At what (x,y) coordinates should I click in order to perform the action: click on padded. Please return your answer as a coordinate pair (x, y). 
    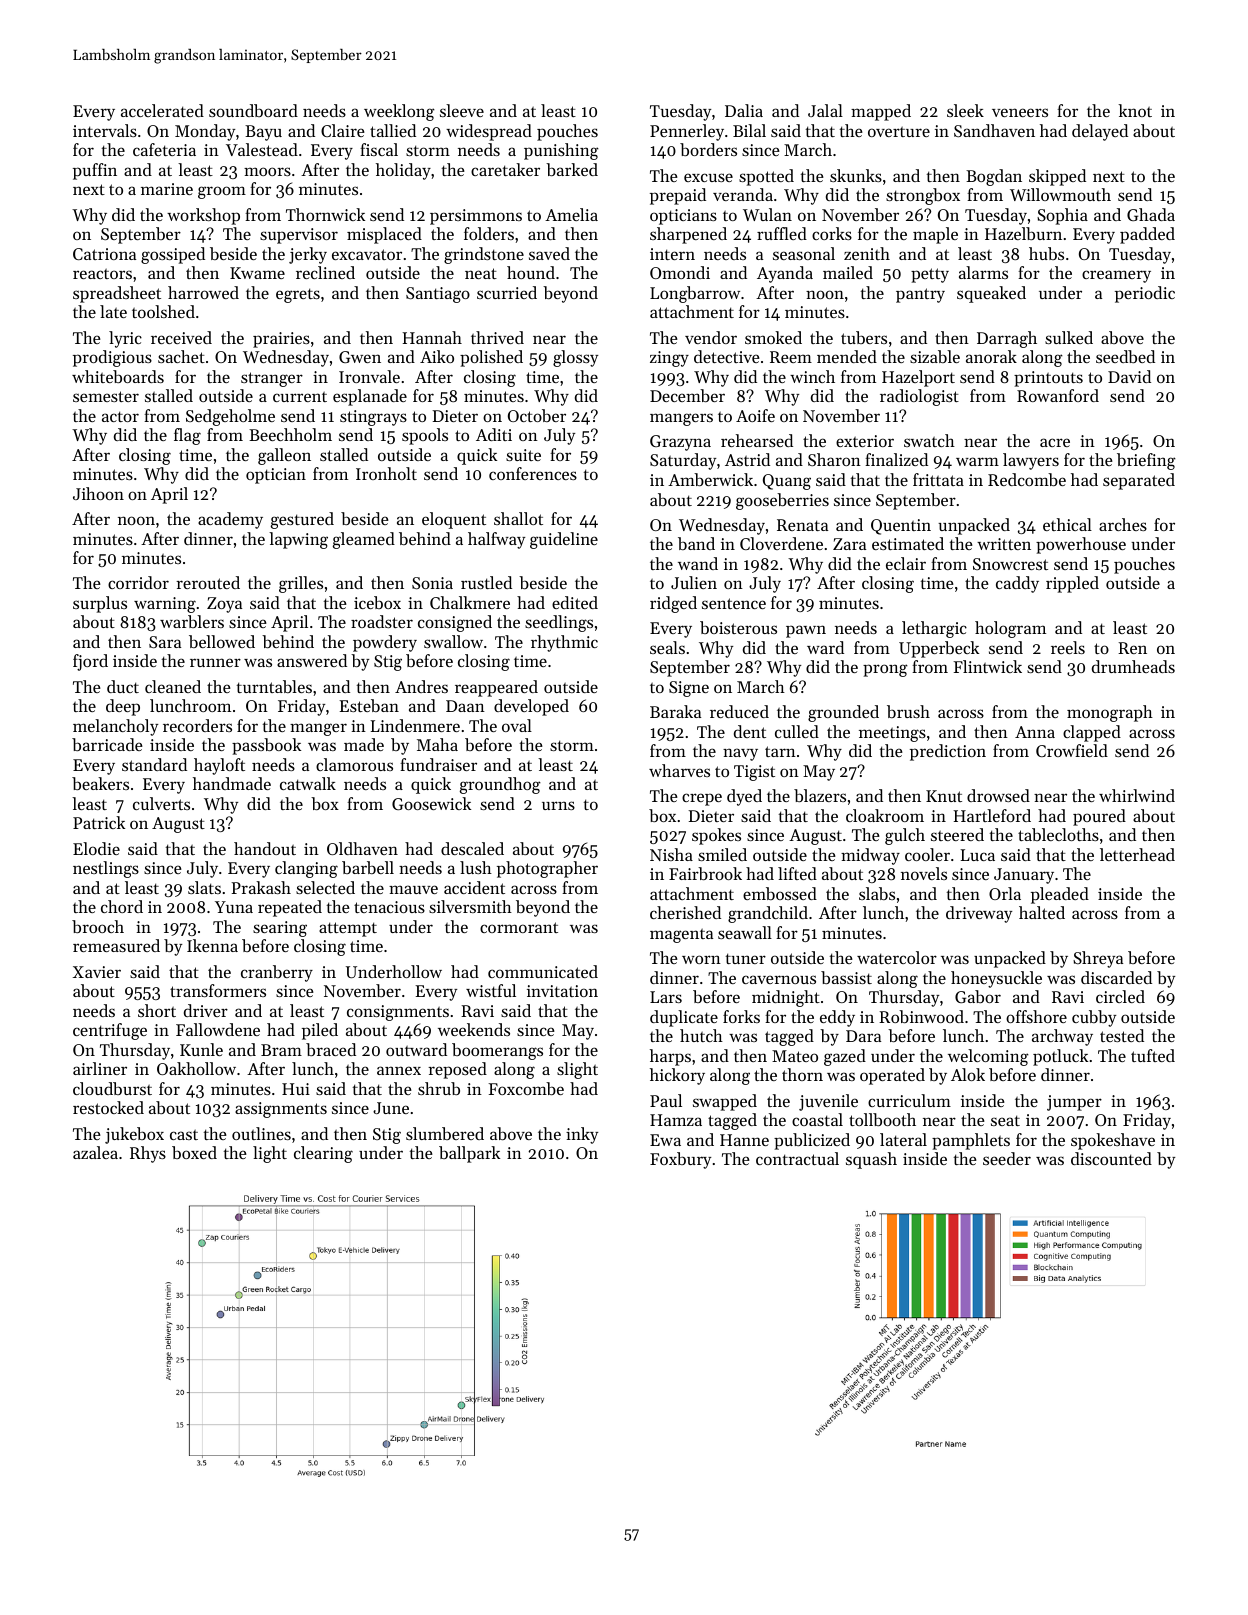
    Looking at the image, I should click on (1147, 235).
